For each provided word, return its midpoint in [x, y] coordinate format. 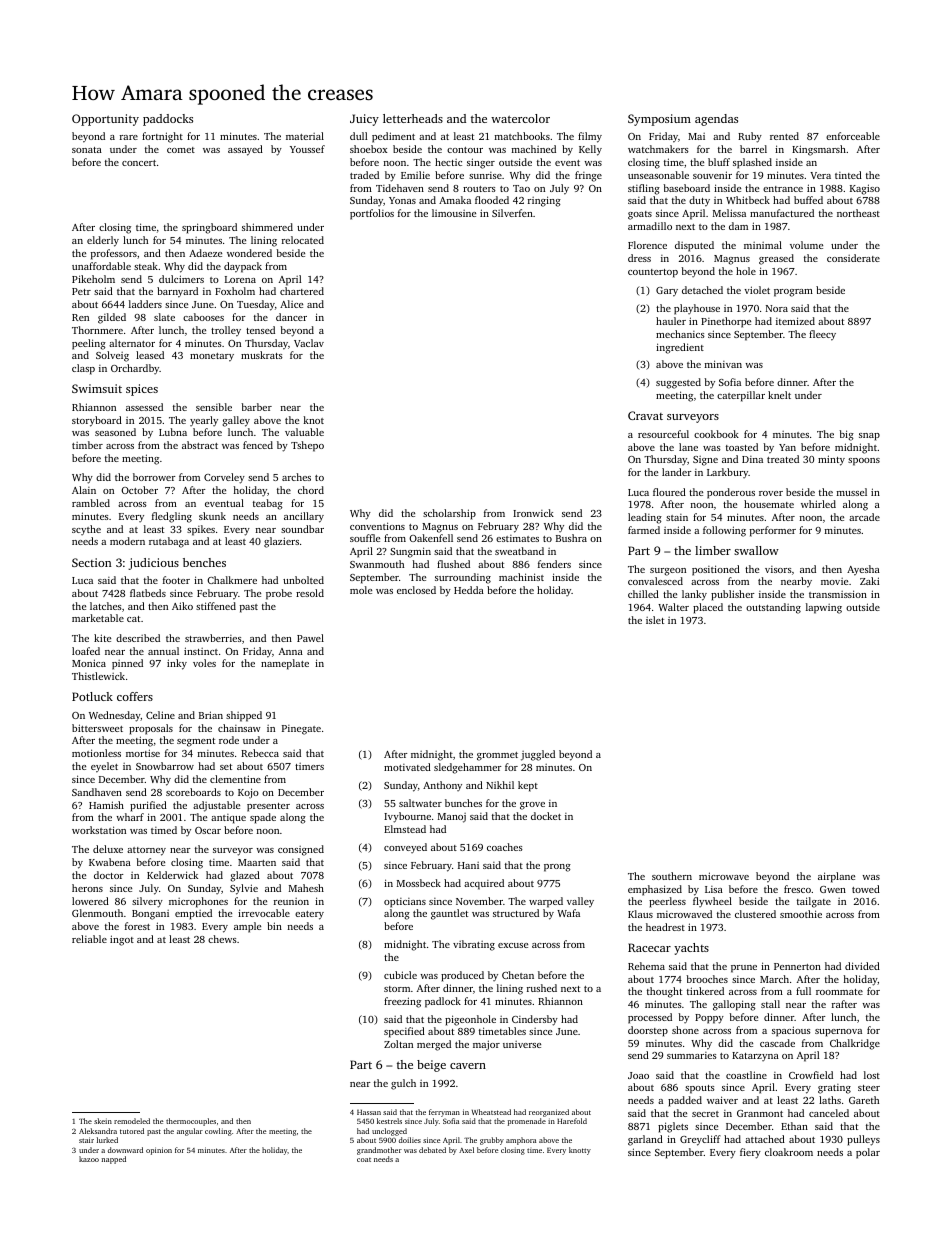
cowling [218, 1132]
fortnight [162, 137]
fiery [750, 1153]
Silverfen [512, 213]
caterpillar [741, 396]
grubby [492, 1141]
